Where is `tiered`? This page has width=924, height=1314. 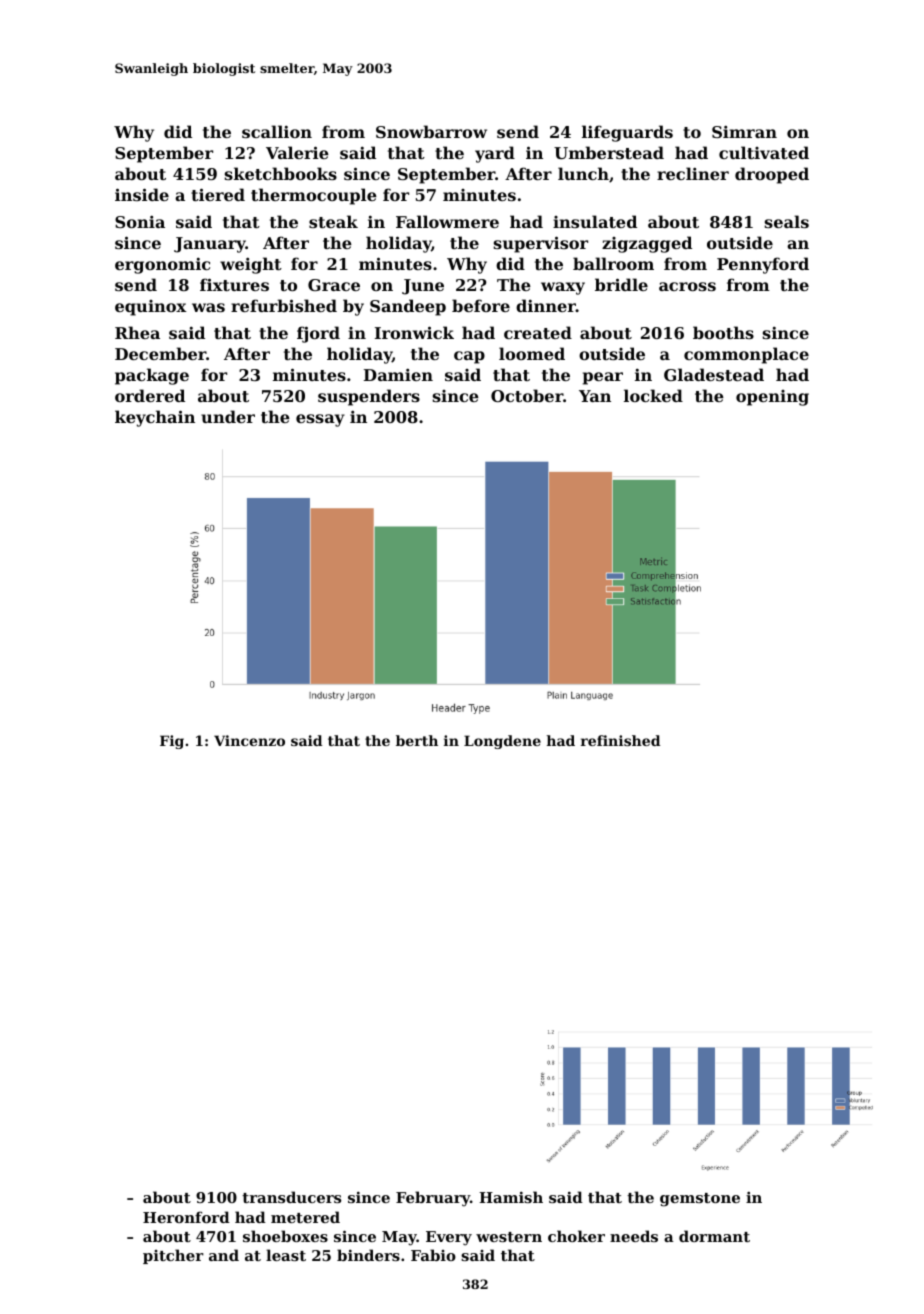
tiered is located at coordinates (218, 194).
